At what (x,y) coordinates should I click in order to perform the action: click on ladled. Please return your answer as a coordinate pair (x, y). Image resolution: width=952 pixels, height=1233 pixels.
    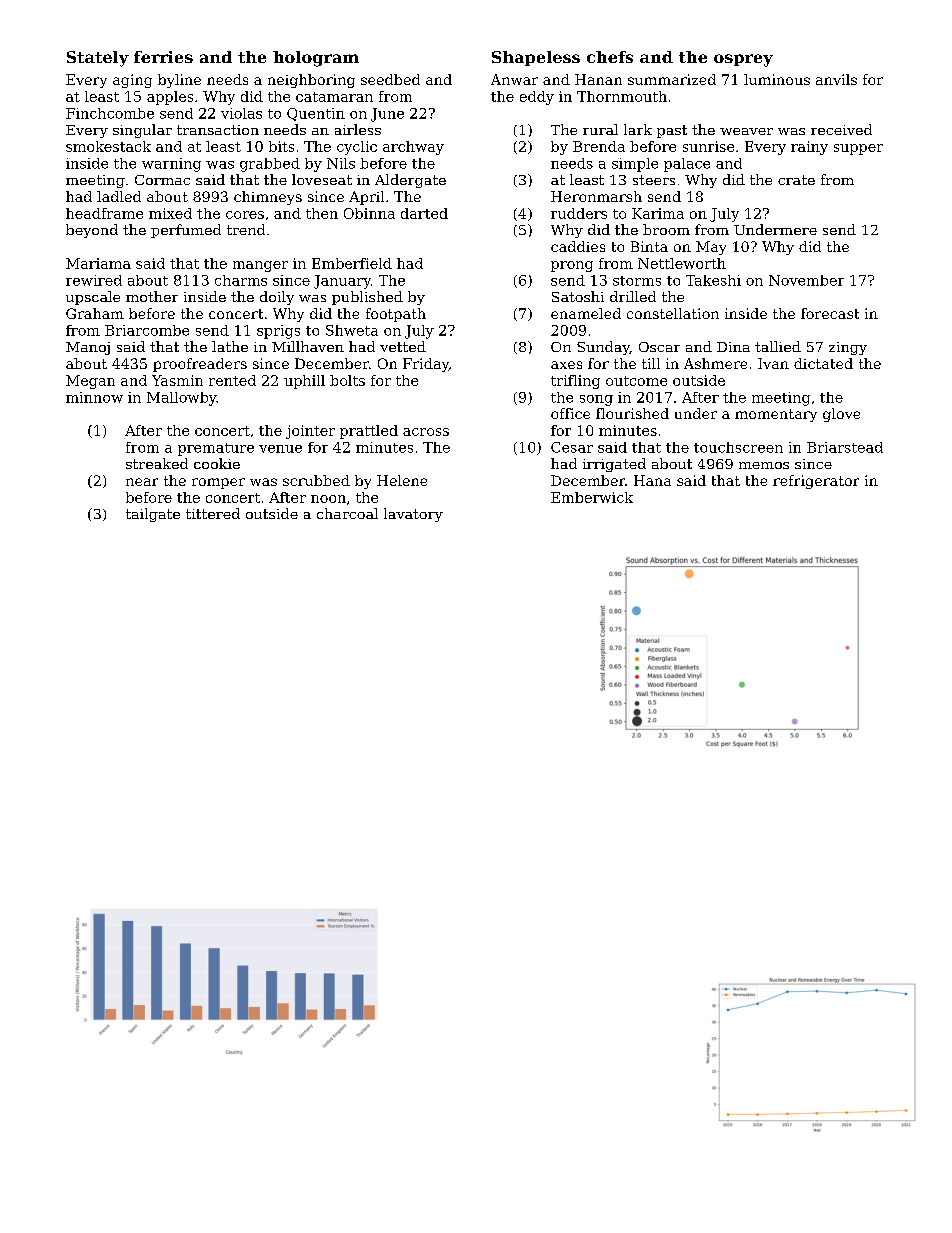
    Looking at the image, I should click on (119, 196).
